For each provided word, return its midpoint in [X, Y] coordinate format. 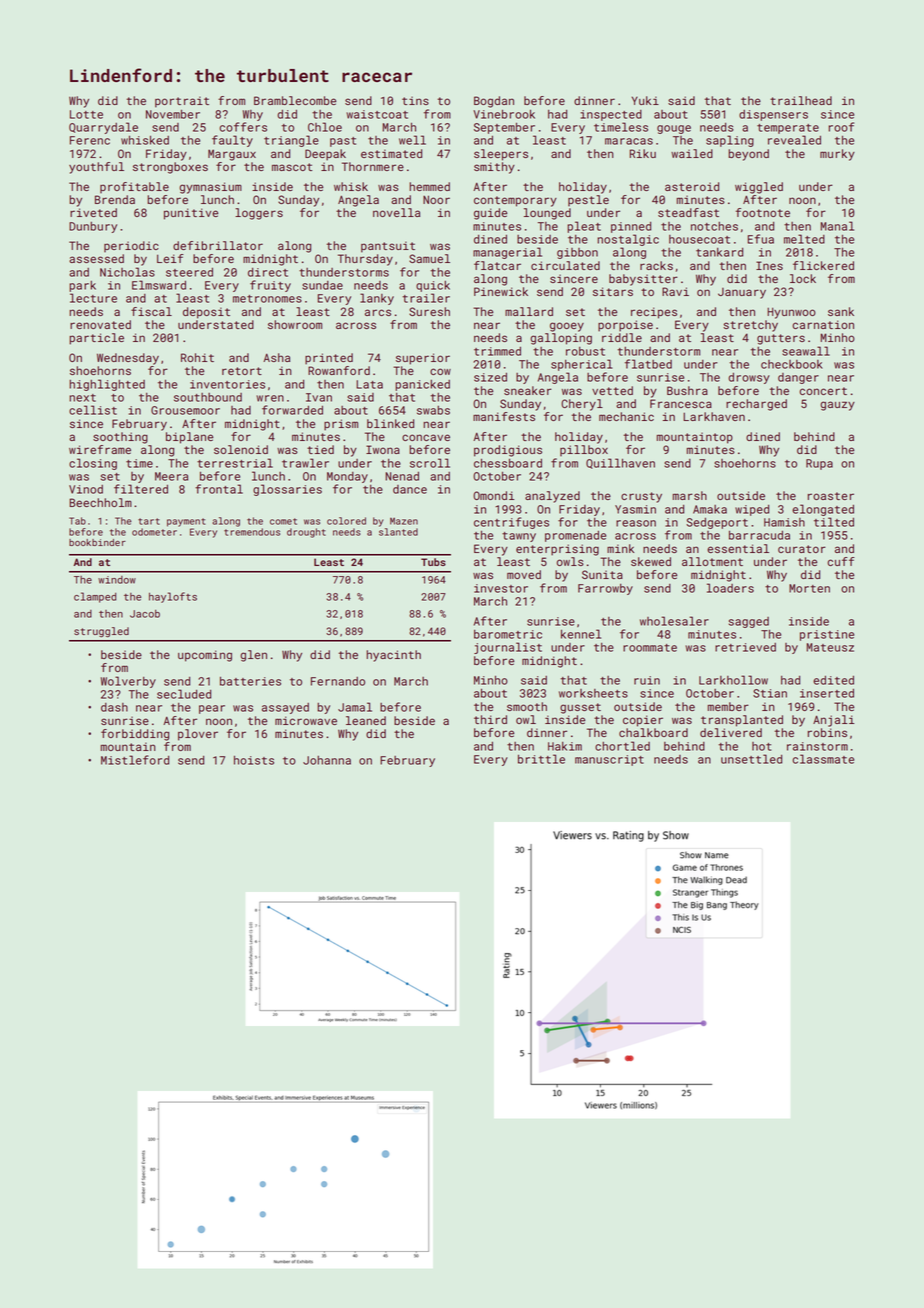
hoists [254, 760]
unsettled [751, 759]
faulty [232, 141]
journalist [508, 648]
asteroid [692, 186]
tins [415, 100]
